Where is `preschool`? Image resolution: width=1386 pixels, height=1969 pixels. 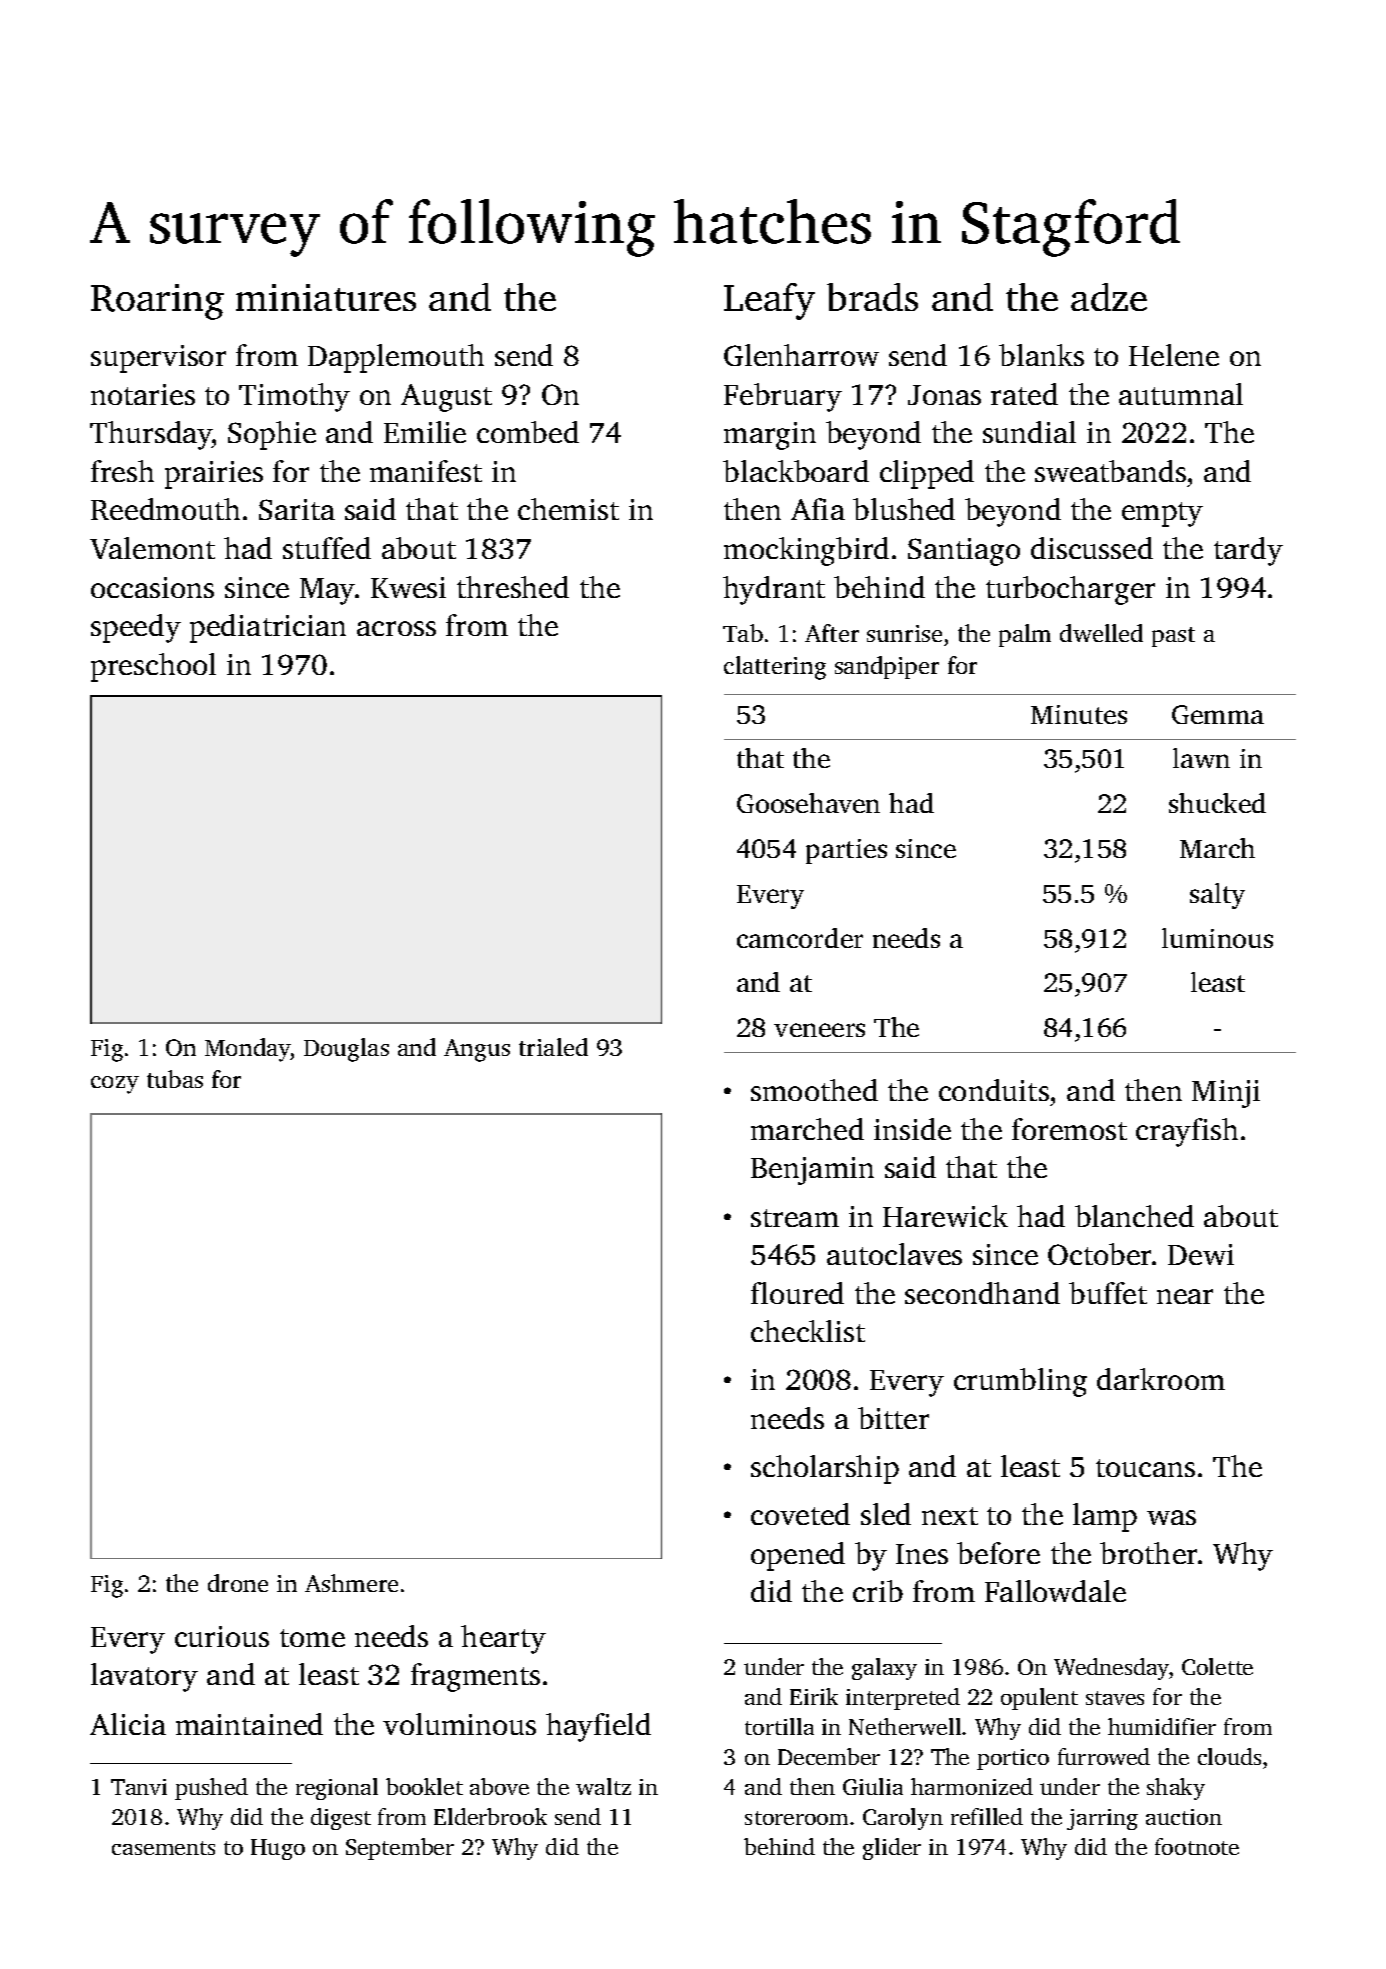 preschool is located at coordinates (153, 667).
